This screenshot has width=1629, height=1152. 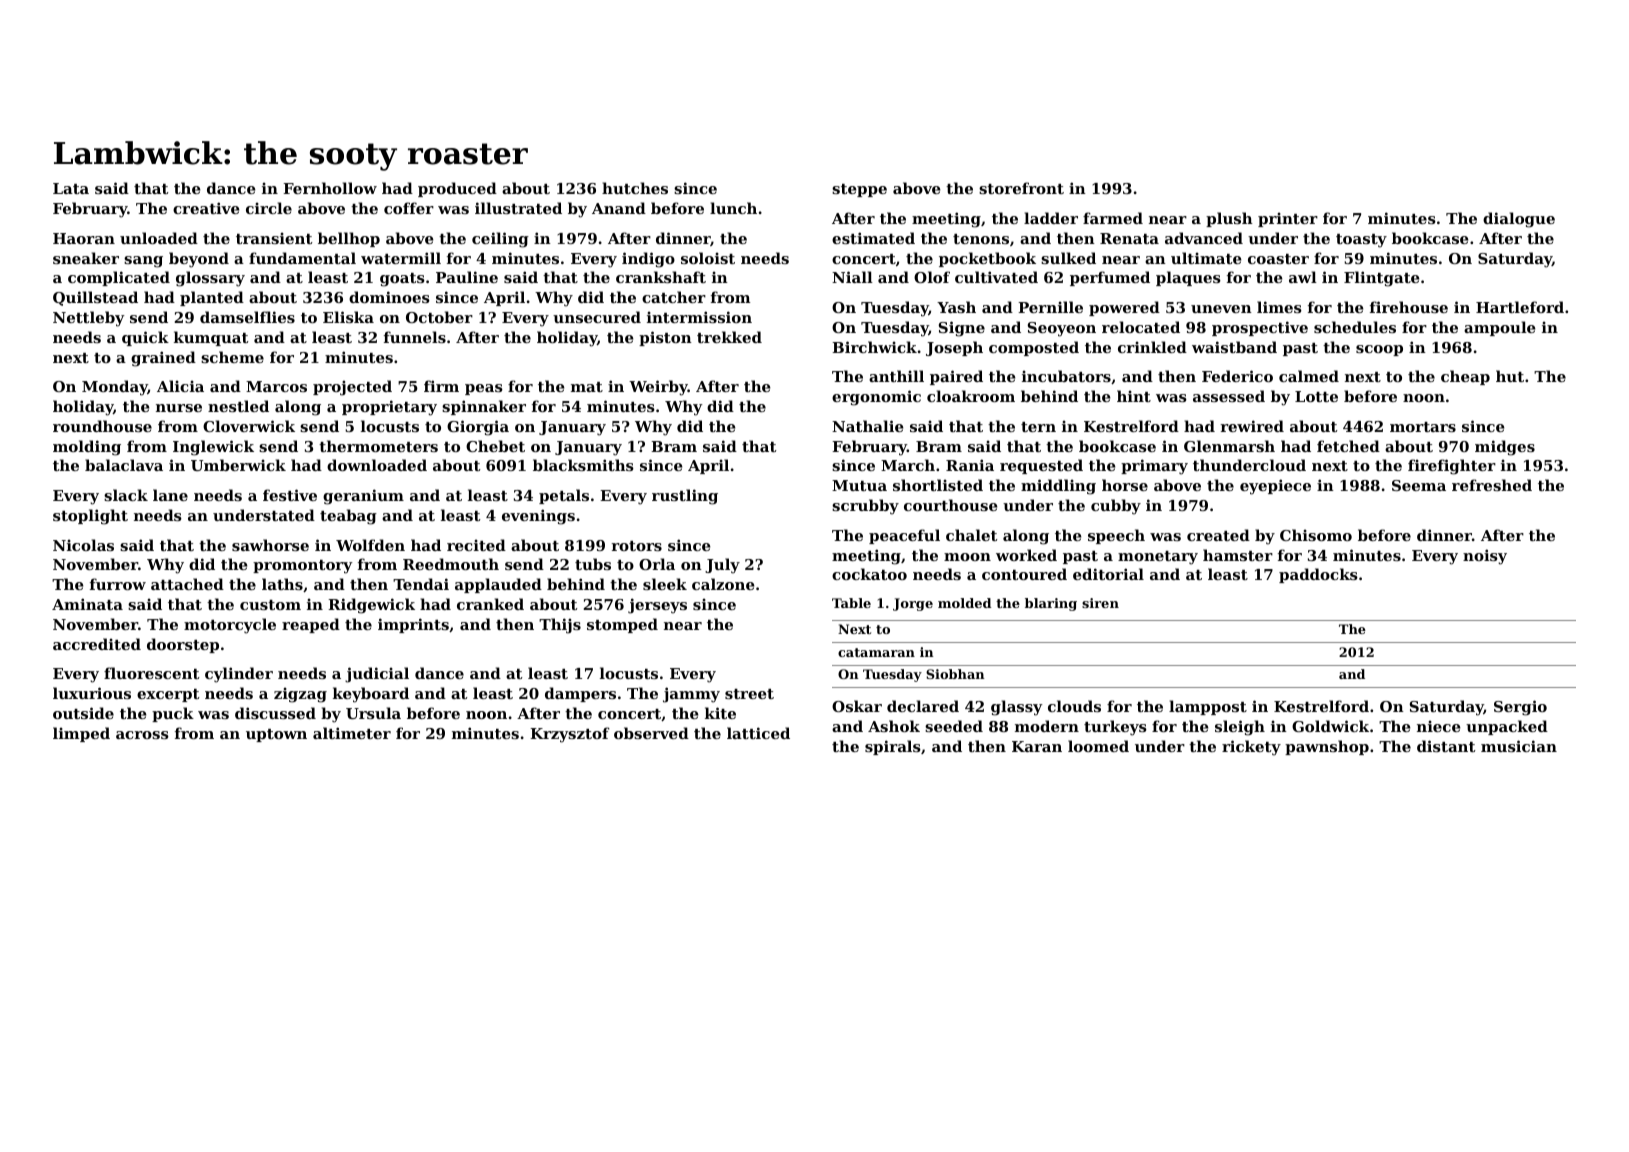 What do you see at coordinates (593, 564) in the screenshot?
I see `tubs` at bounding box center [593, 564].
